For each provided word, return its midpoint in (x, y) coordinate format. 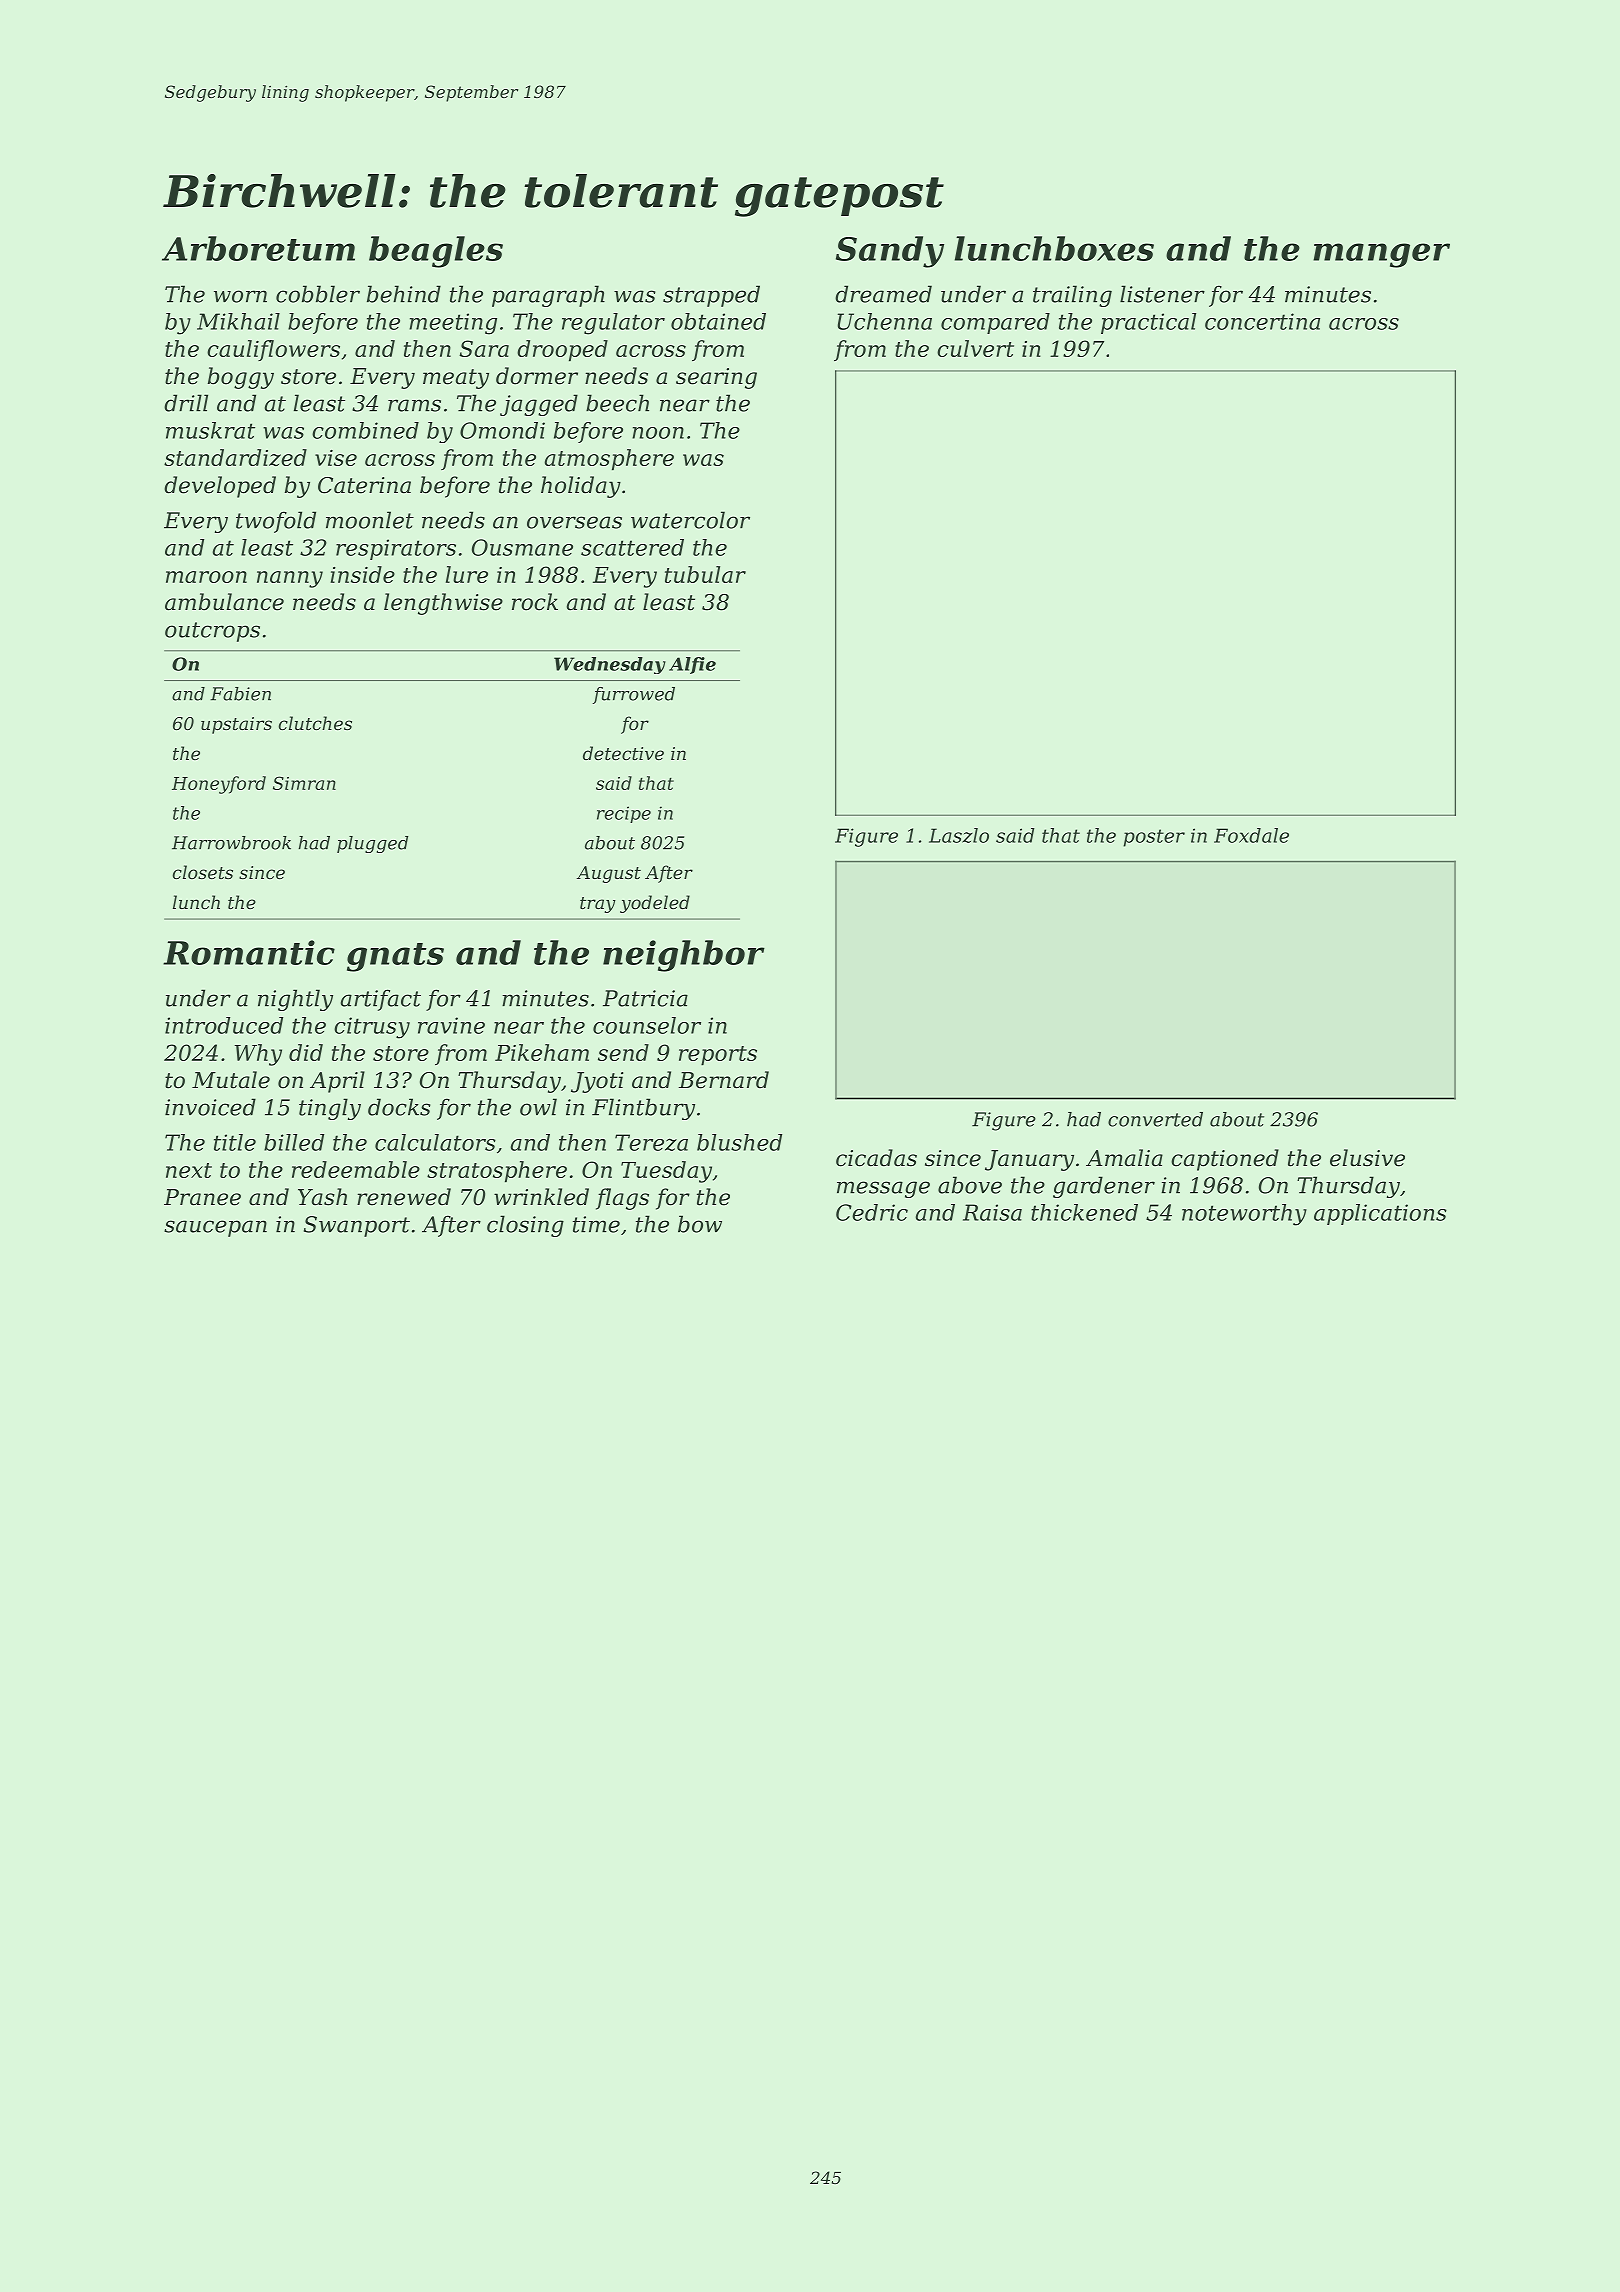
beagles (436, 252)
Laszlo (959, 835)
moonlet (370, 520)
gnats (395, 957)
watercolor (690, 520)
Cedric (872, 1212)
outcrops (212, 632)
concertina (1262, 321)
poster (1154, 838)
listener (1162, 294)
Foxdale (1251, 835)
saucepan (215, 1228)
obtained (718, 321)
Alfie (692, 665)
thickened (1084, 1212)
